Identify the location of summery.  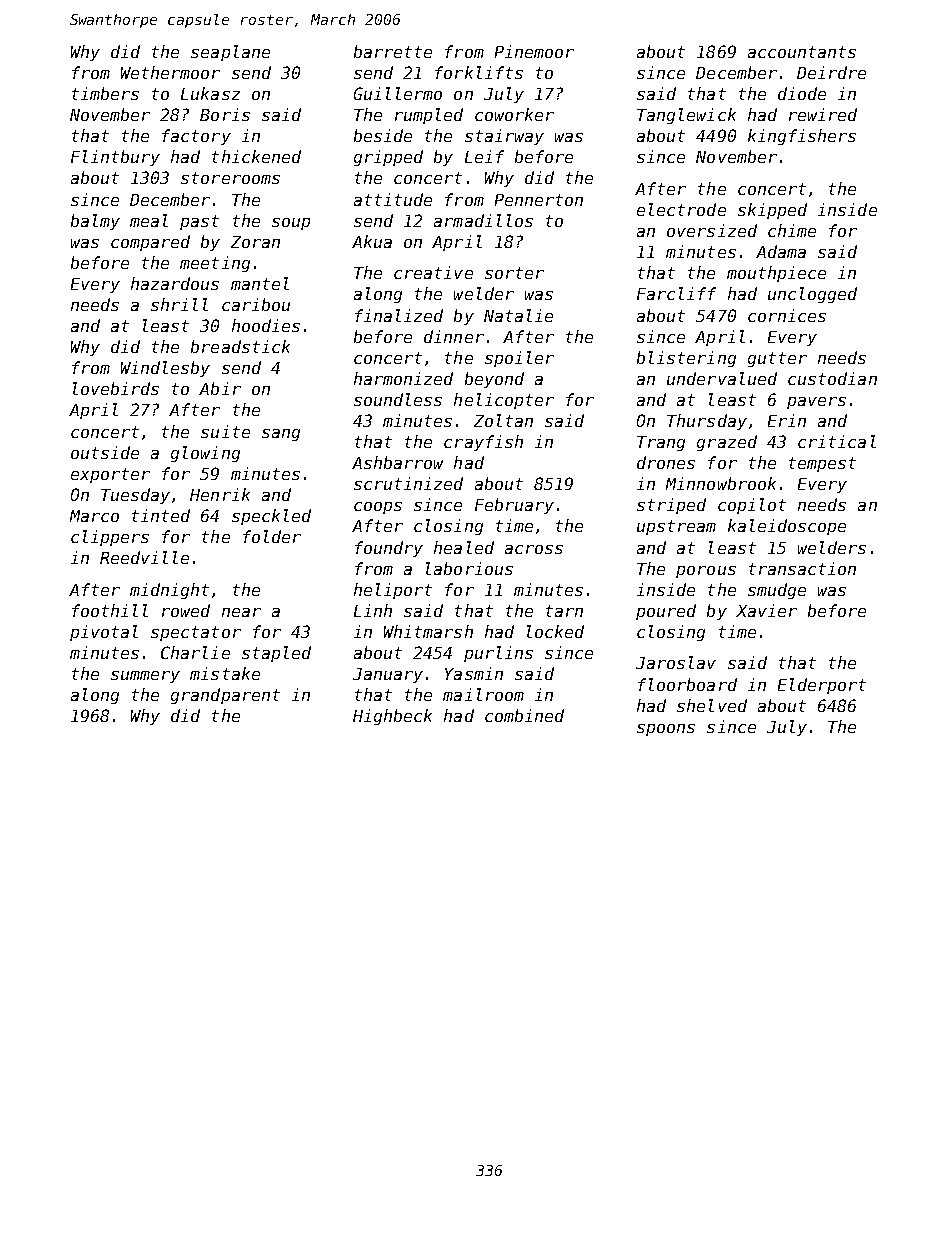
(145, 677).
